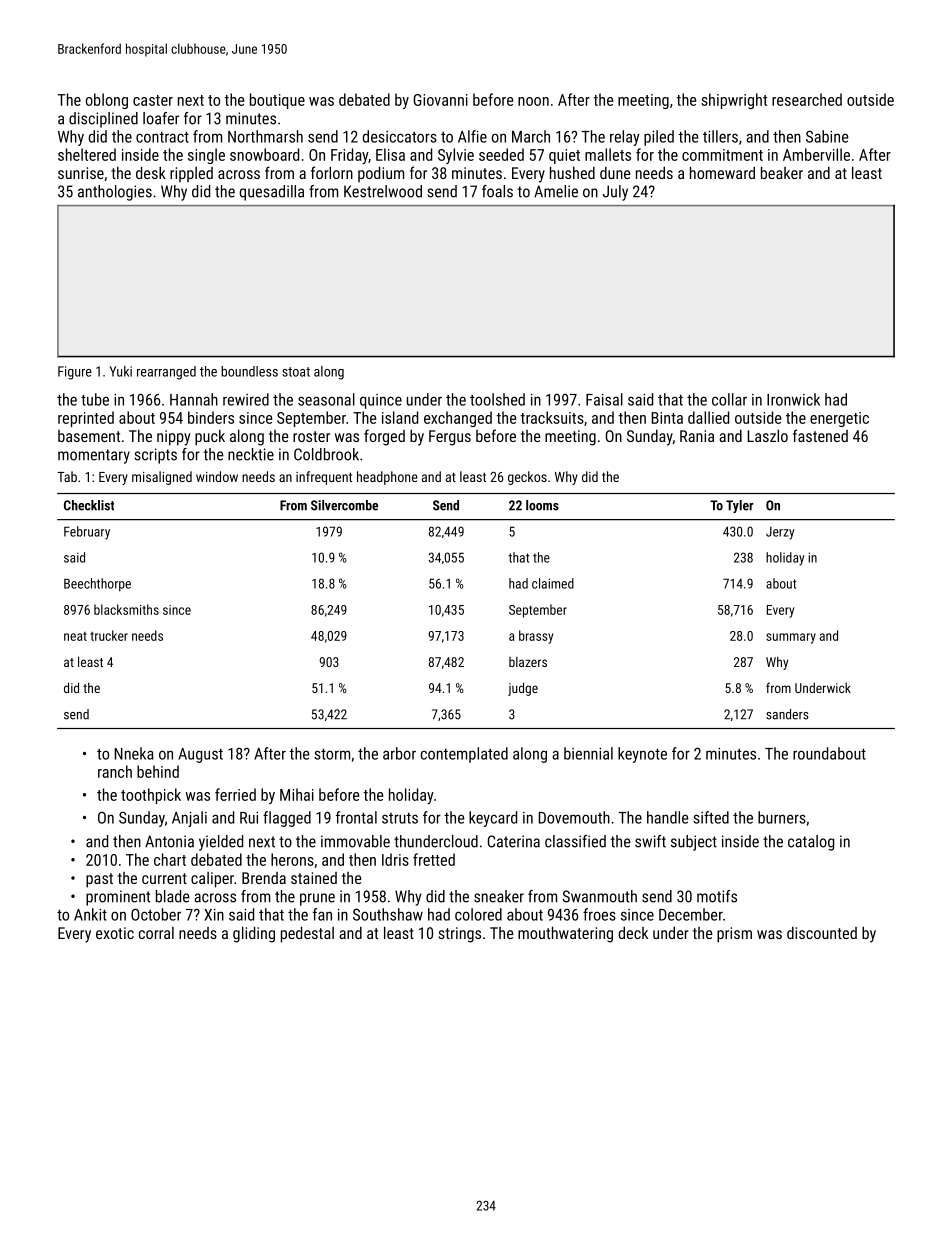 This screenshot has width=952, height=1233. What do you see at coordinates (722, 172) in the screenshot?
I see `homeward` at bounding box center [722, 172].
